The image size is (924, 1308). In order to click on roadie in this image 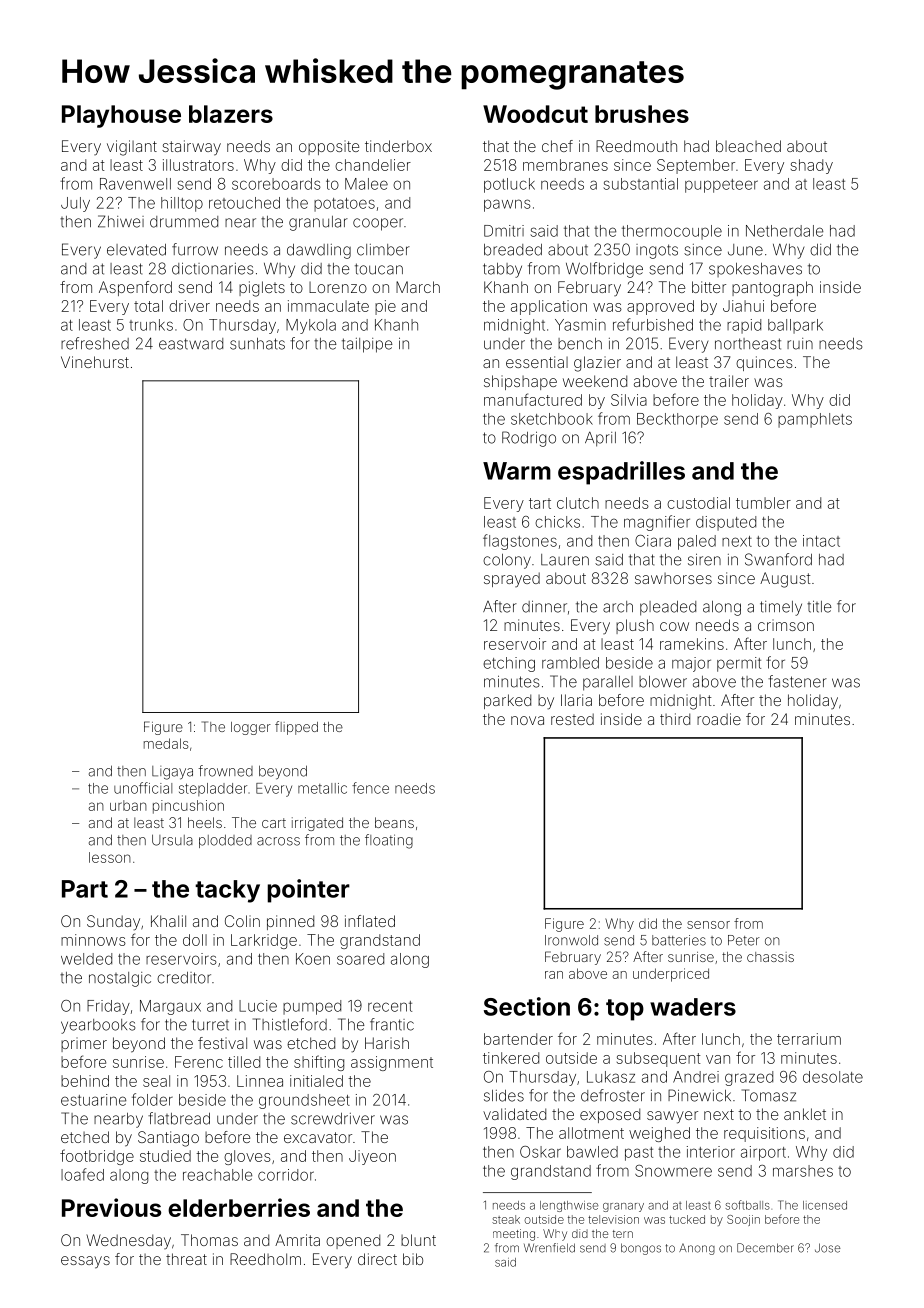, I will do `click(719, 719)`.
